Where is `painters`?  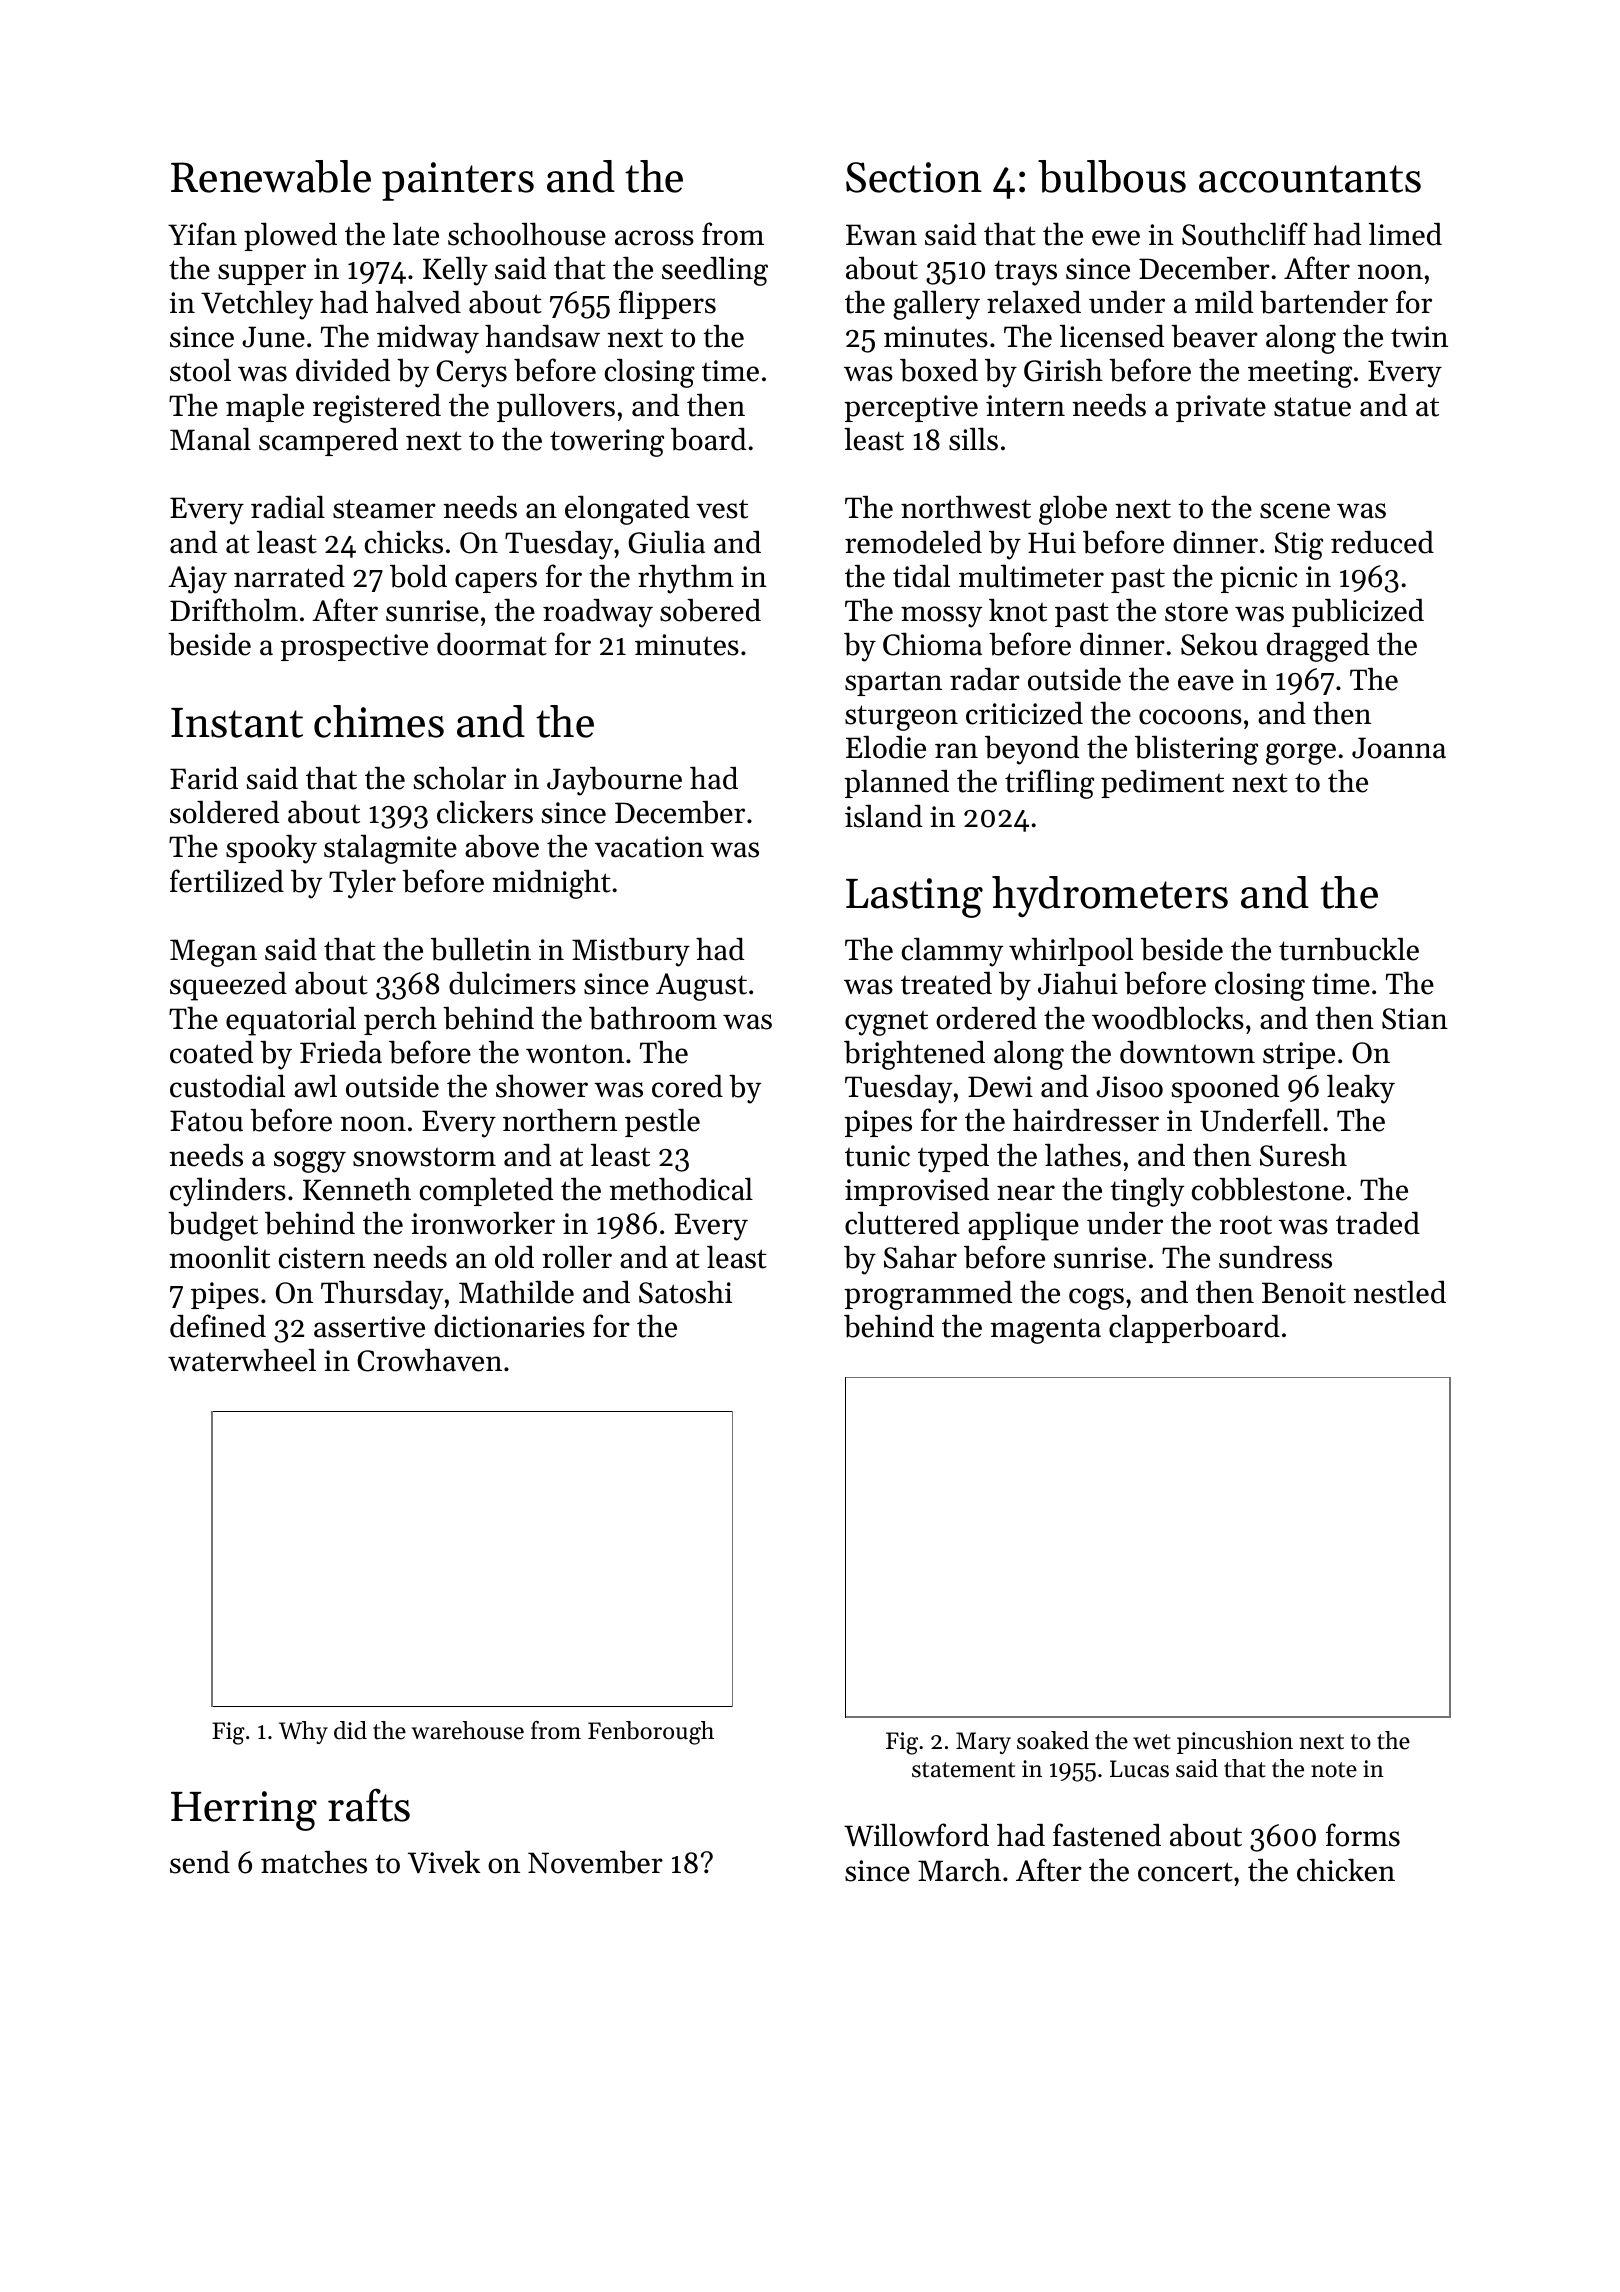 painters is located at coordinates (458, 181).
